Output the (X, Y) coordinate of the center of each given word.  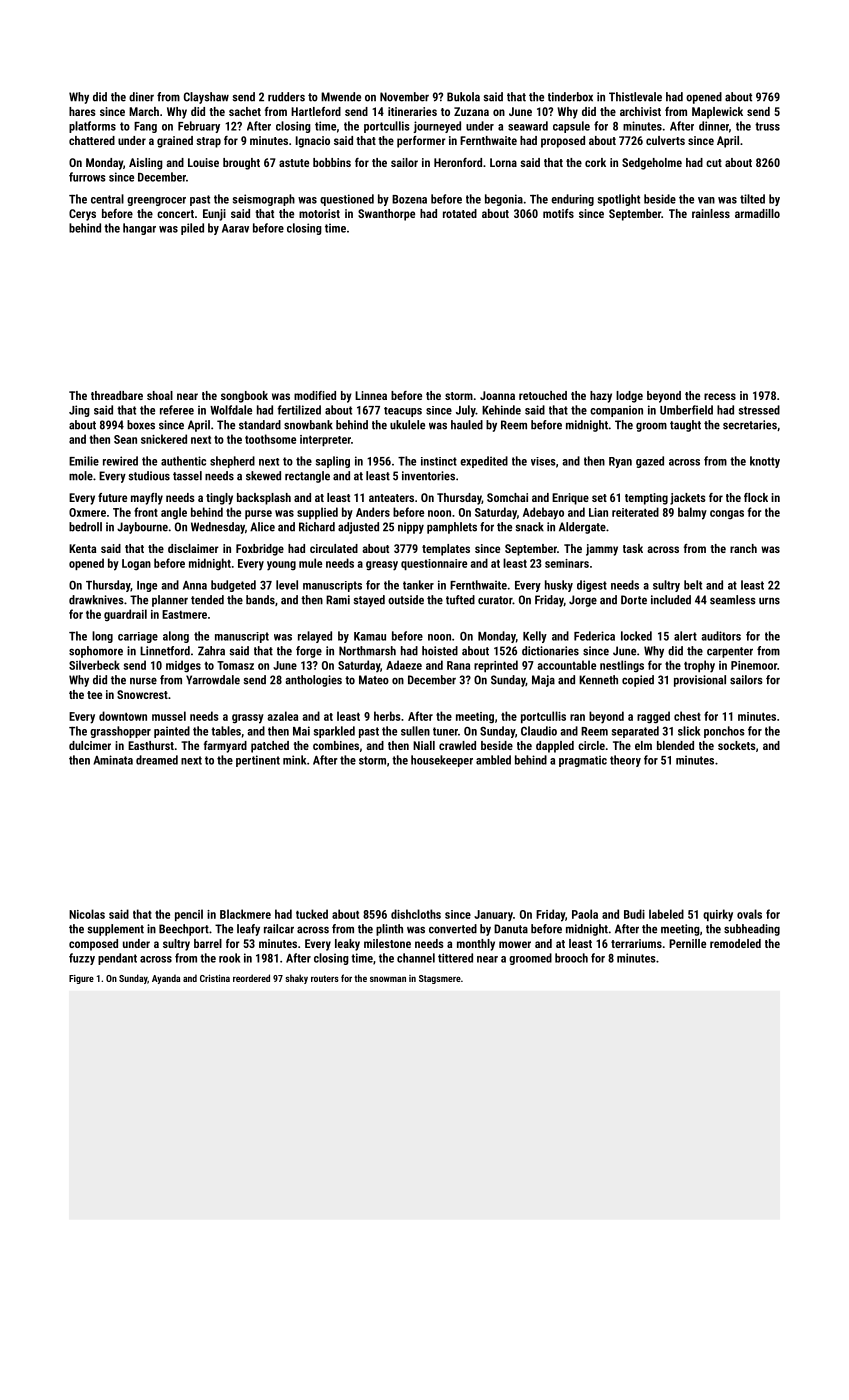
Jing (79, 411)
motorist (319, 213)
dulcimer (90, 745)
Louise (203, 162)
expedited (484, 462)
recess (720, 396)
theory (625, 761)
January (493, 916)
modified (315, 395)
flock (756, 497)
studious (149, 476)
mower (515, 944)
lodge (629, 397)
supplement (115, 930)
